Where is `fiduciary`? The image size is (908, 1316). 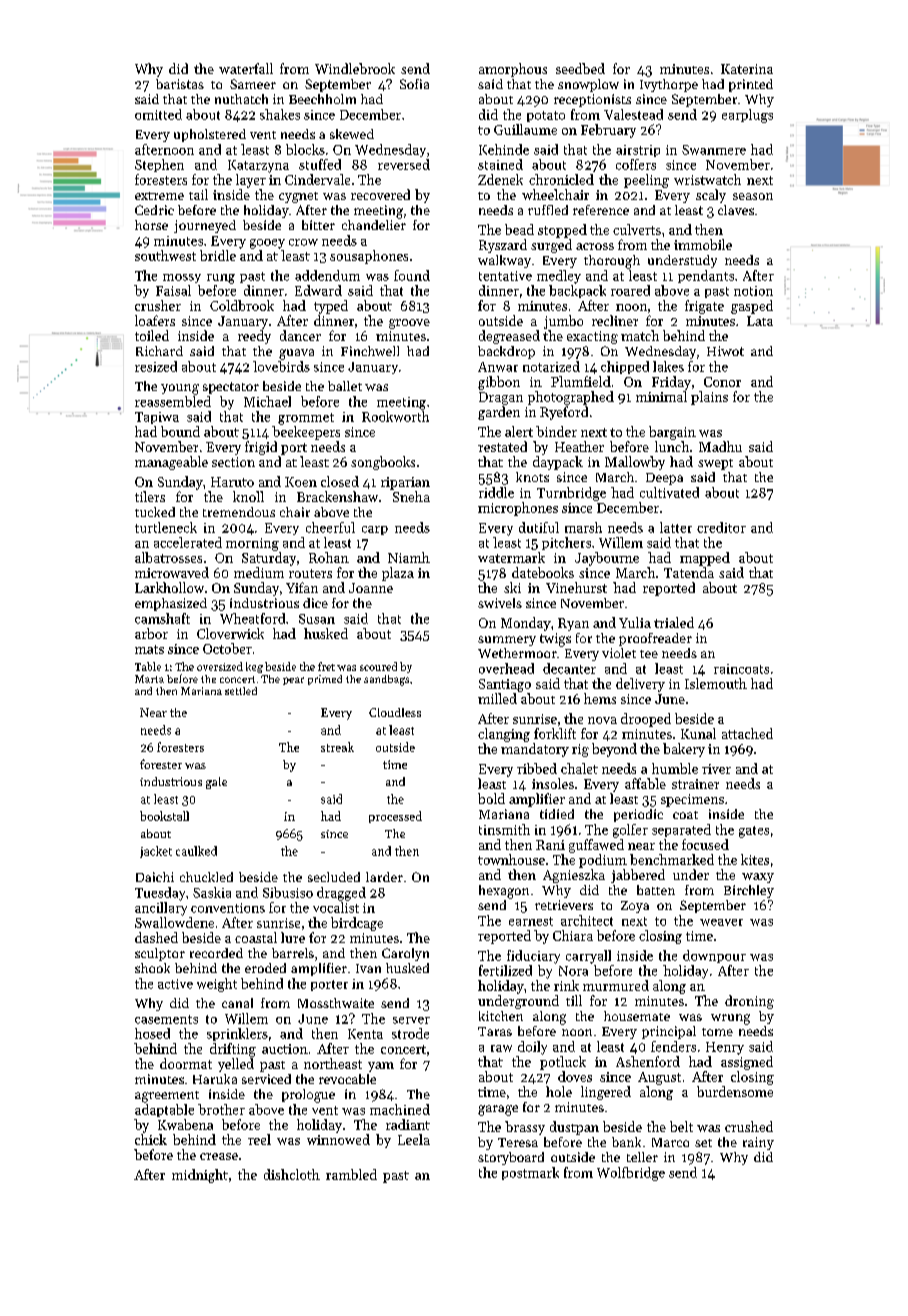 fiduciary is located at coordinates (533, 957).
